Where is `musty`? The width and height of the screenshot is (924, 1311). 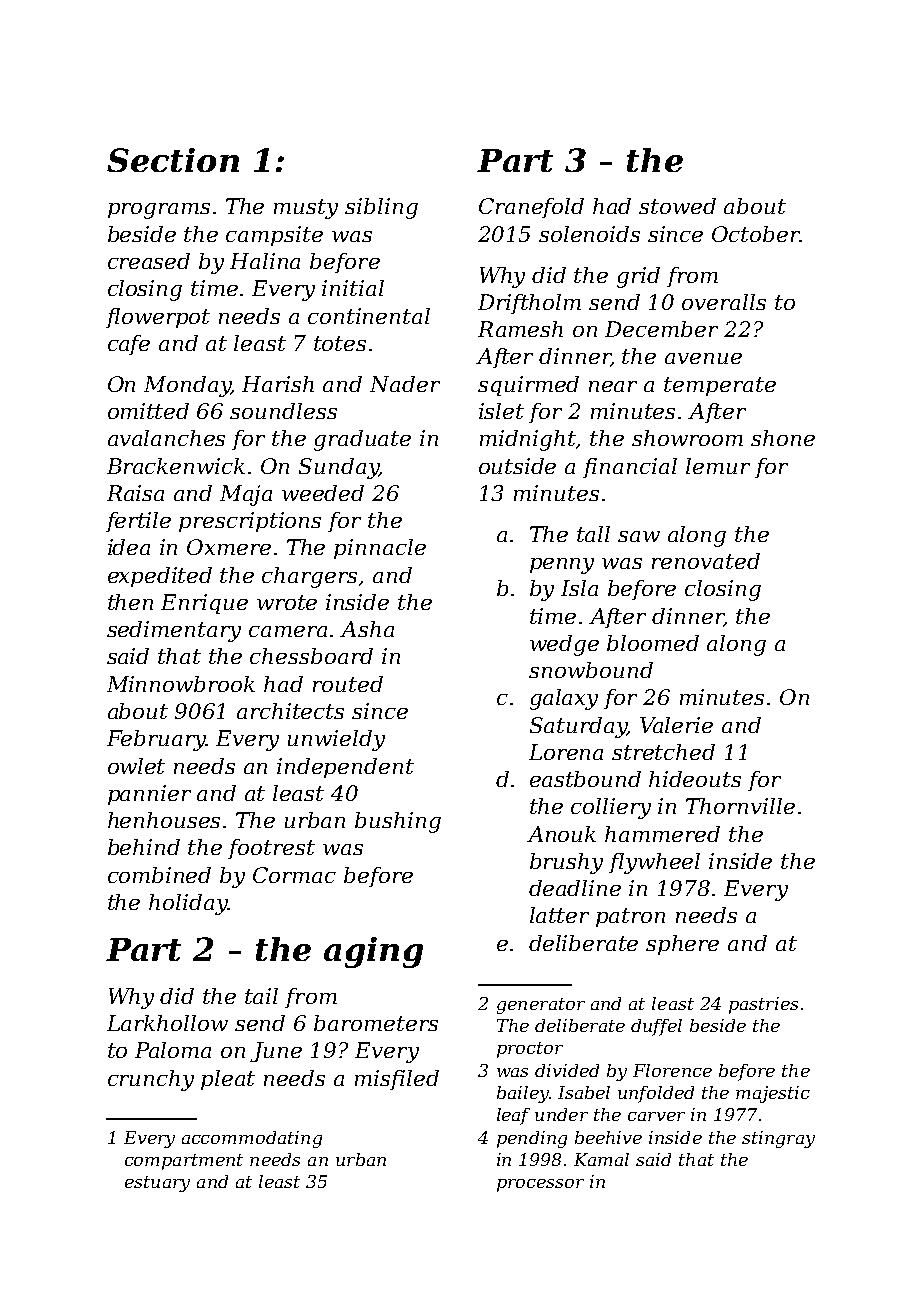 musty is located at coordinates (306, 209).
